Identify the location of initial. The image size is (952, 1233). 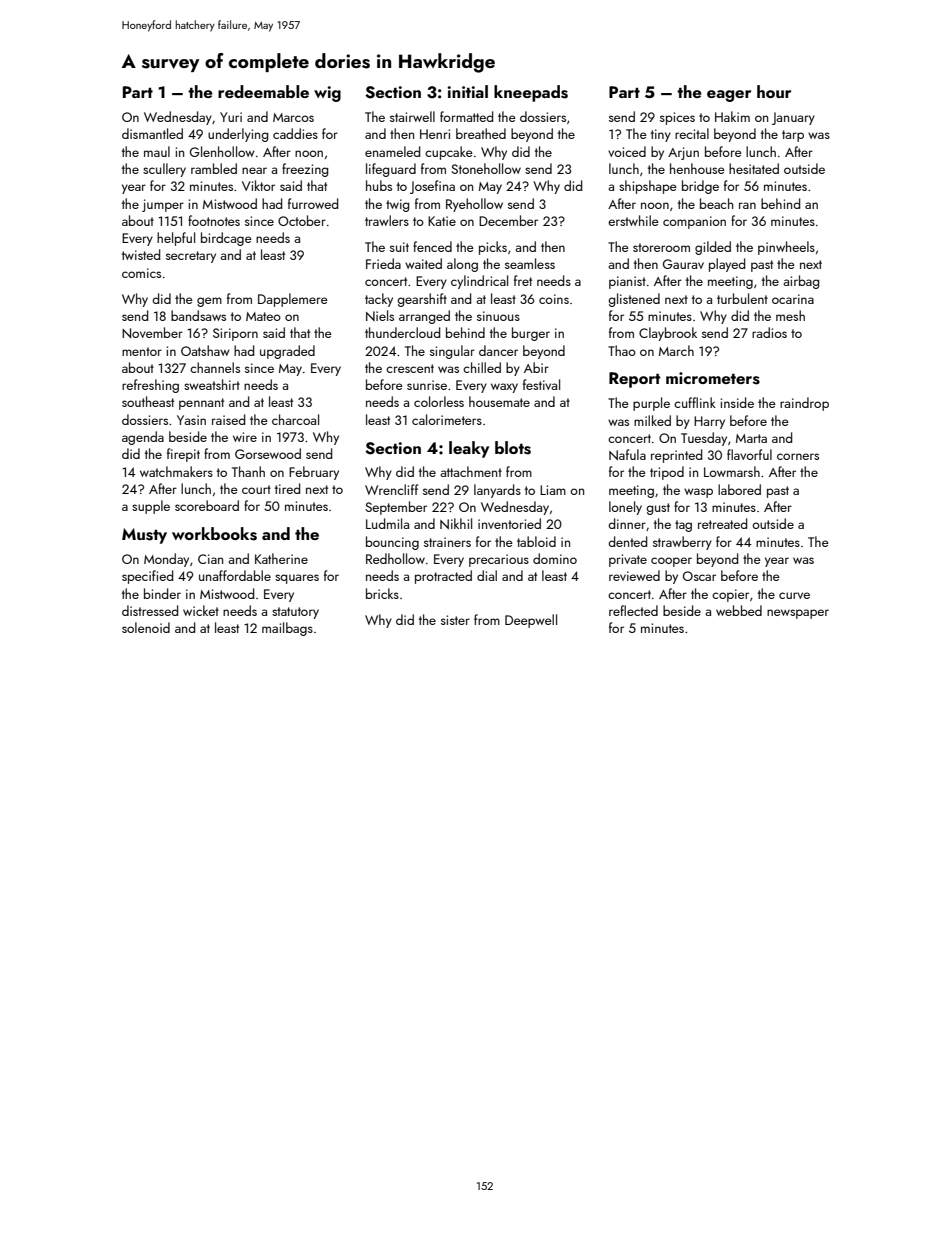
(468, 91).
